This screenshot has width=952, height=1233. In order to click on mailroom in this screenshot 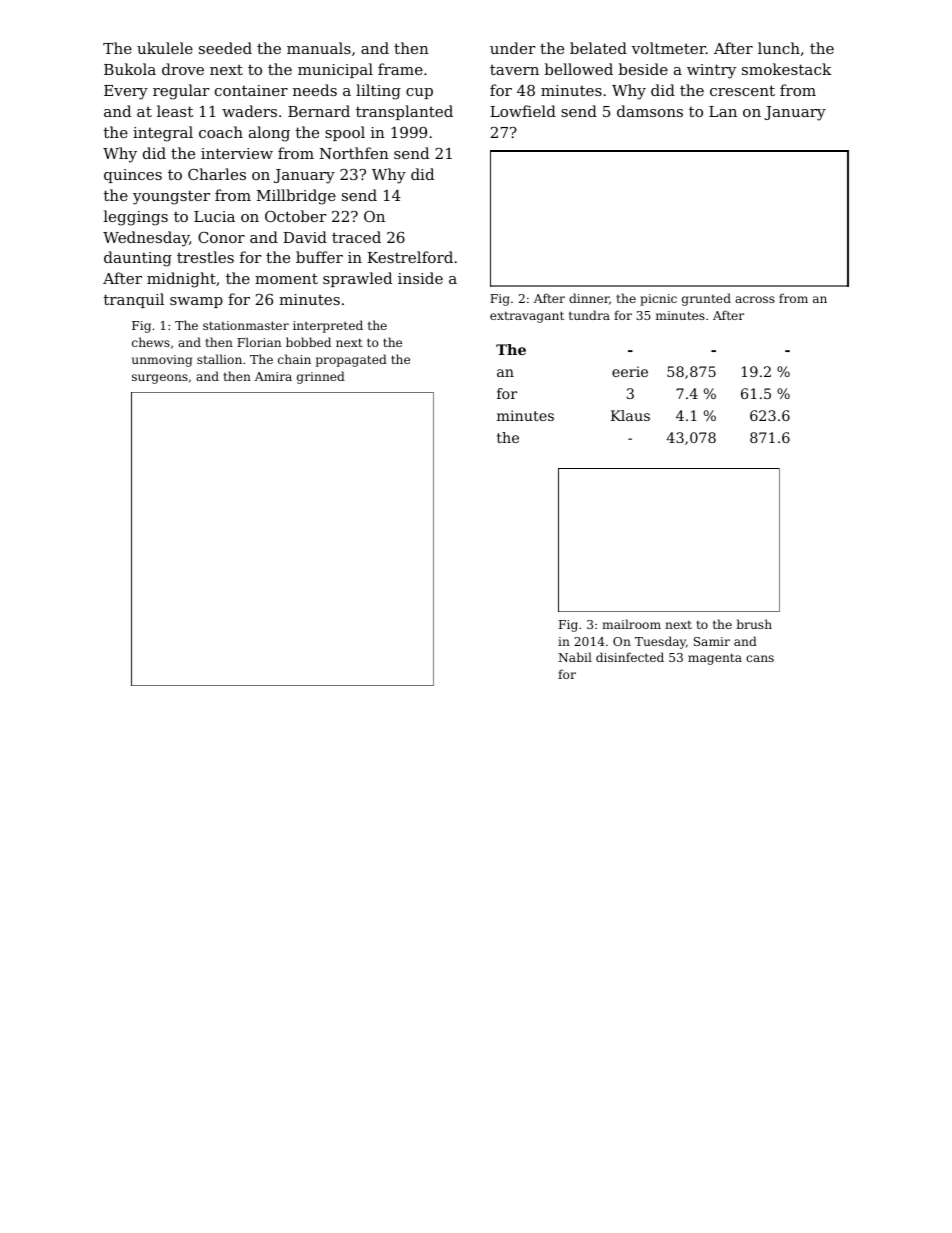, I will do `click(631, 624)`.
